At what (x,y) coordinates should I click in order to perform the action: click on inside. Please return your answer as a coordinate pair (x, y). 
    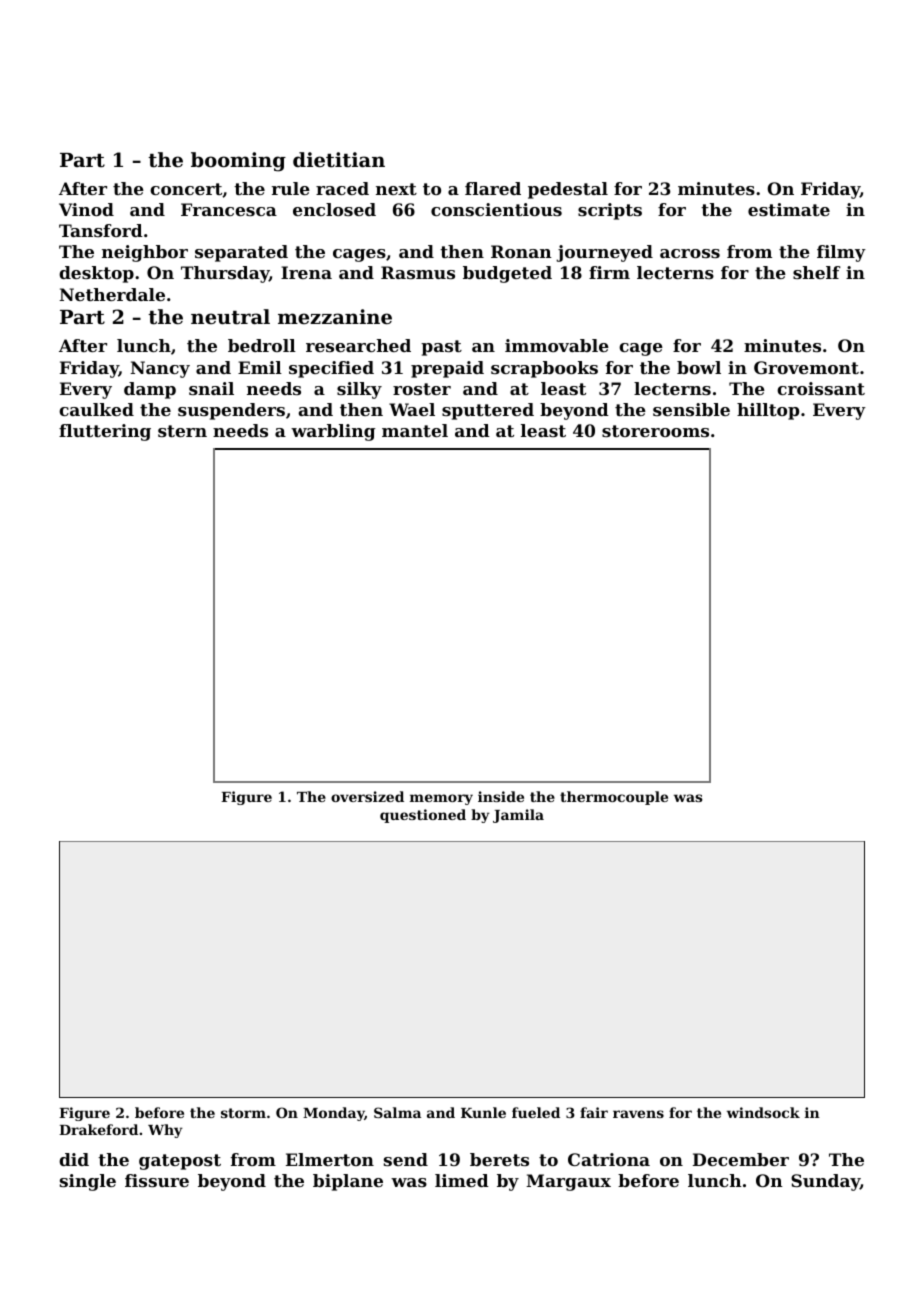
    Looking at the image, I should click on (501, 796).
